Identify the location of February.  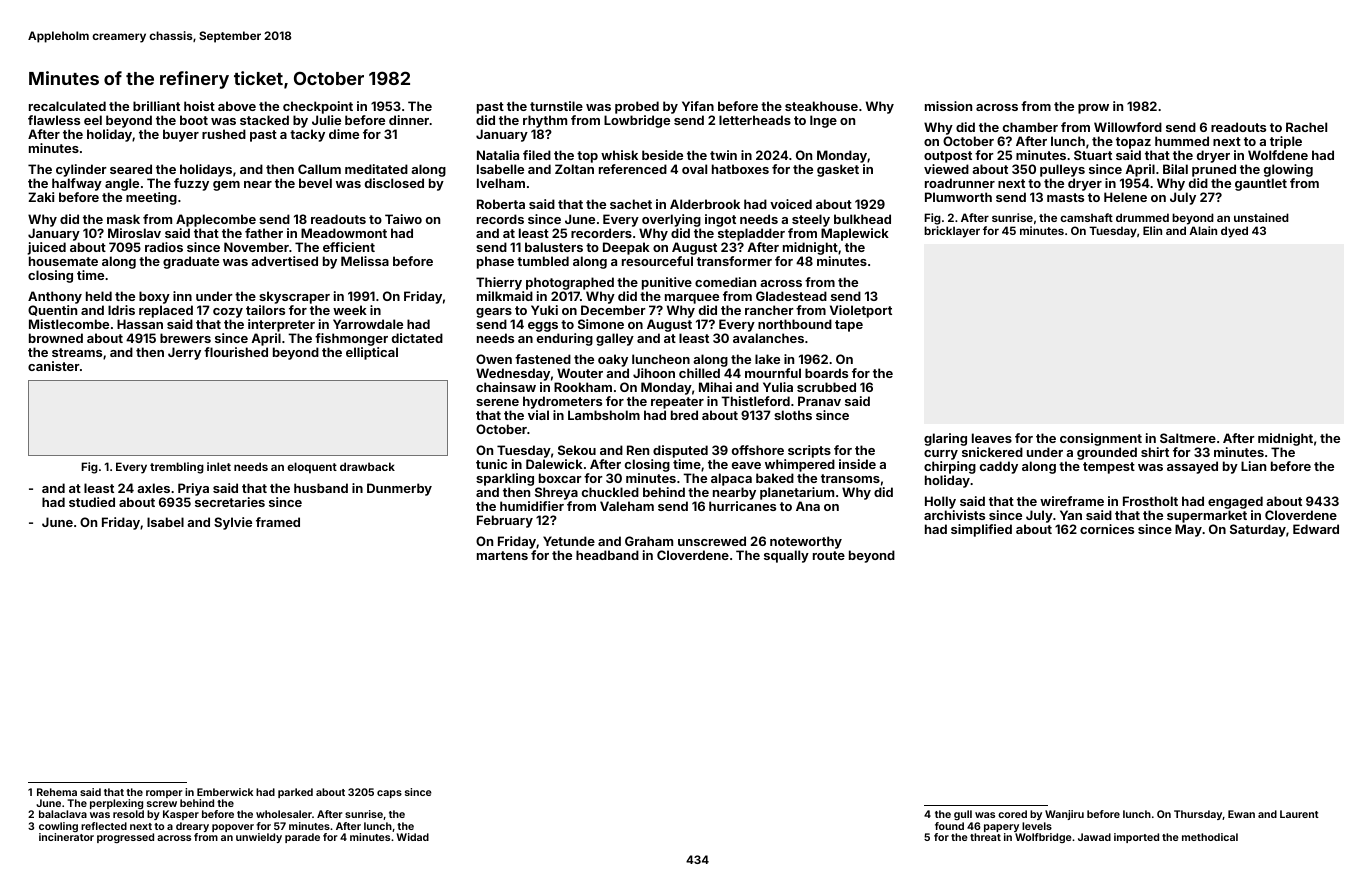
(505, 521).
